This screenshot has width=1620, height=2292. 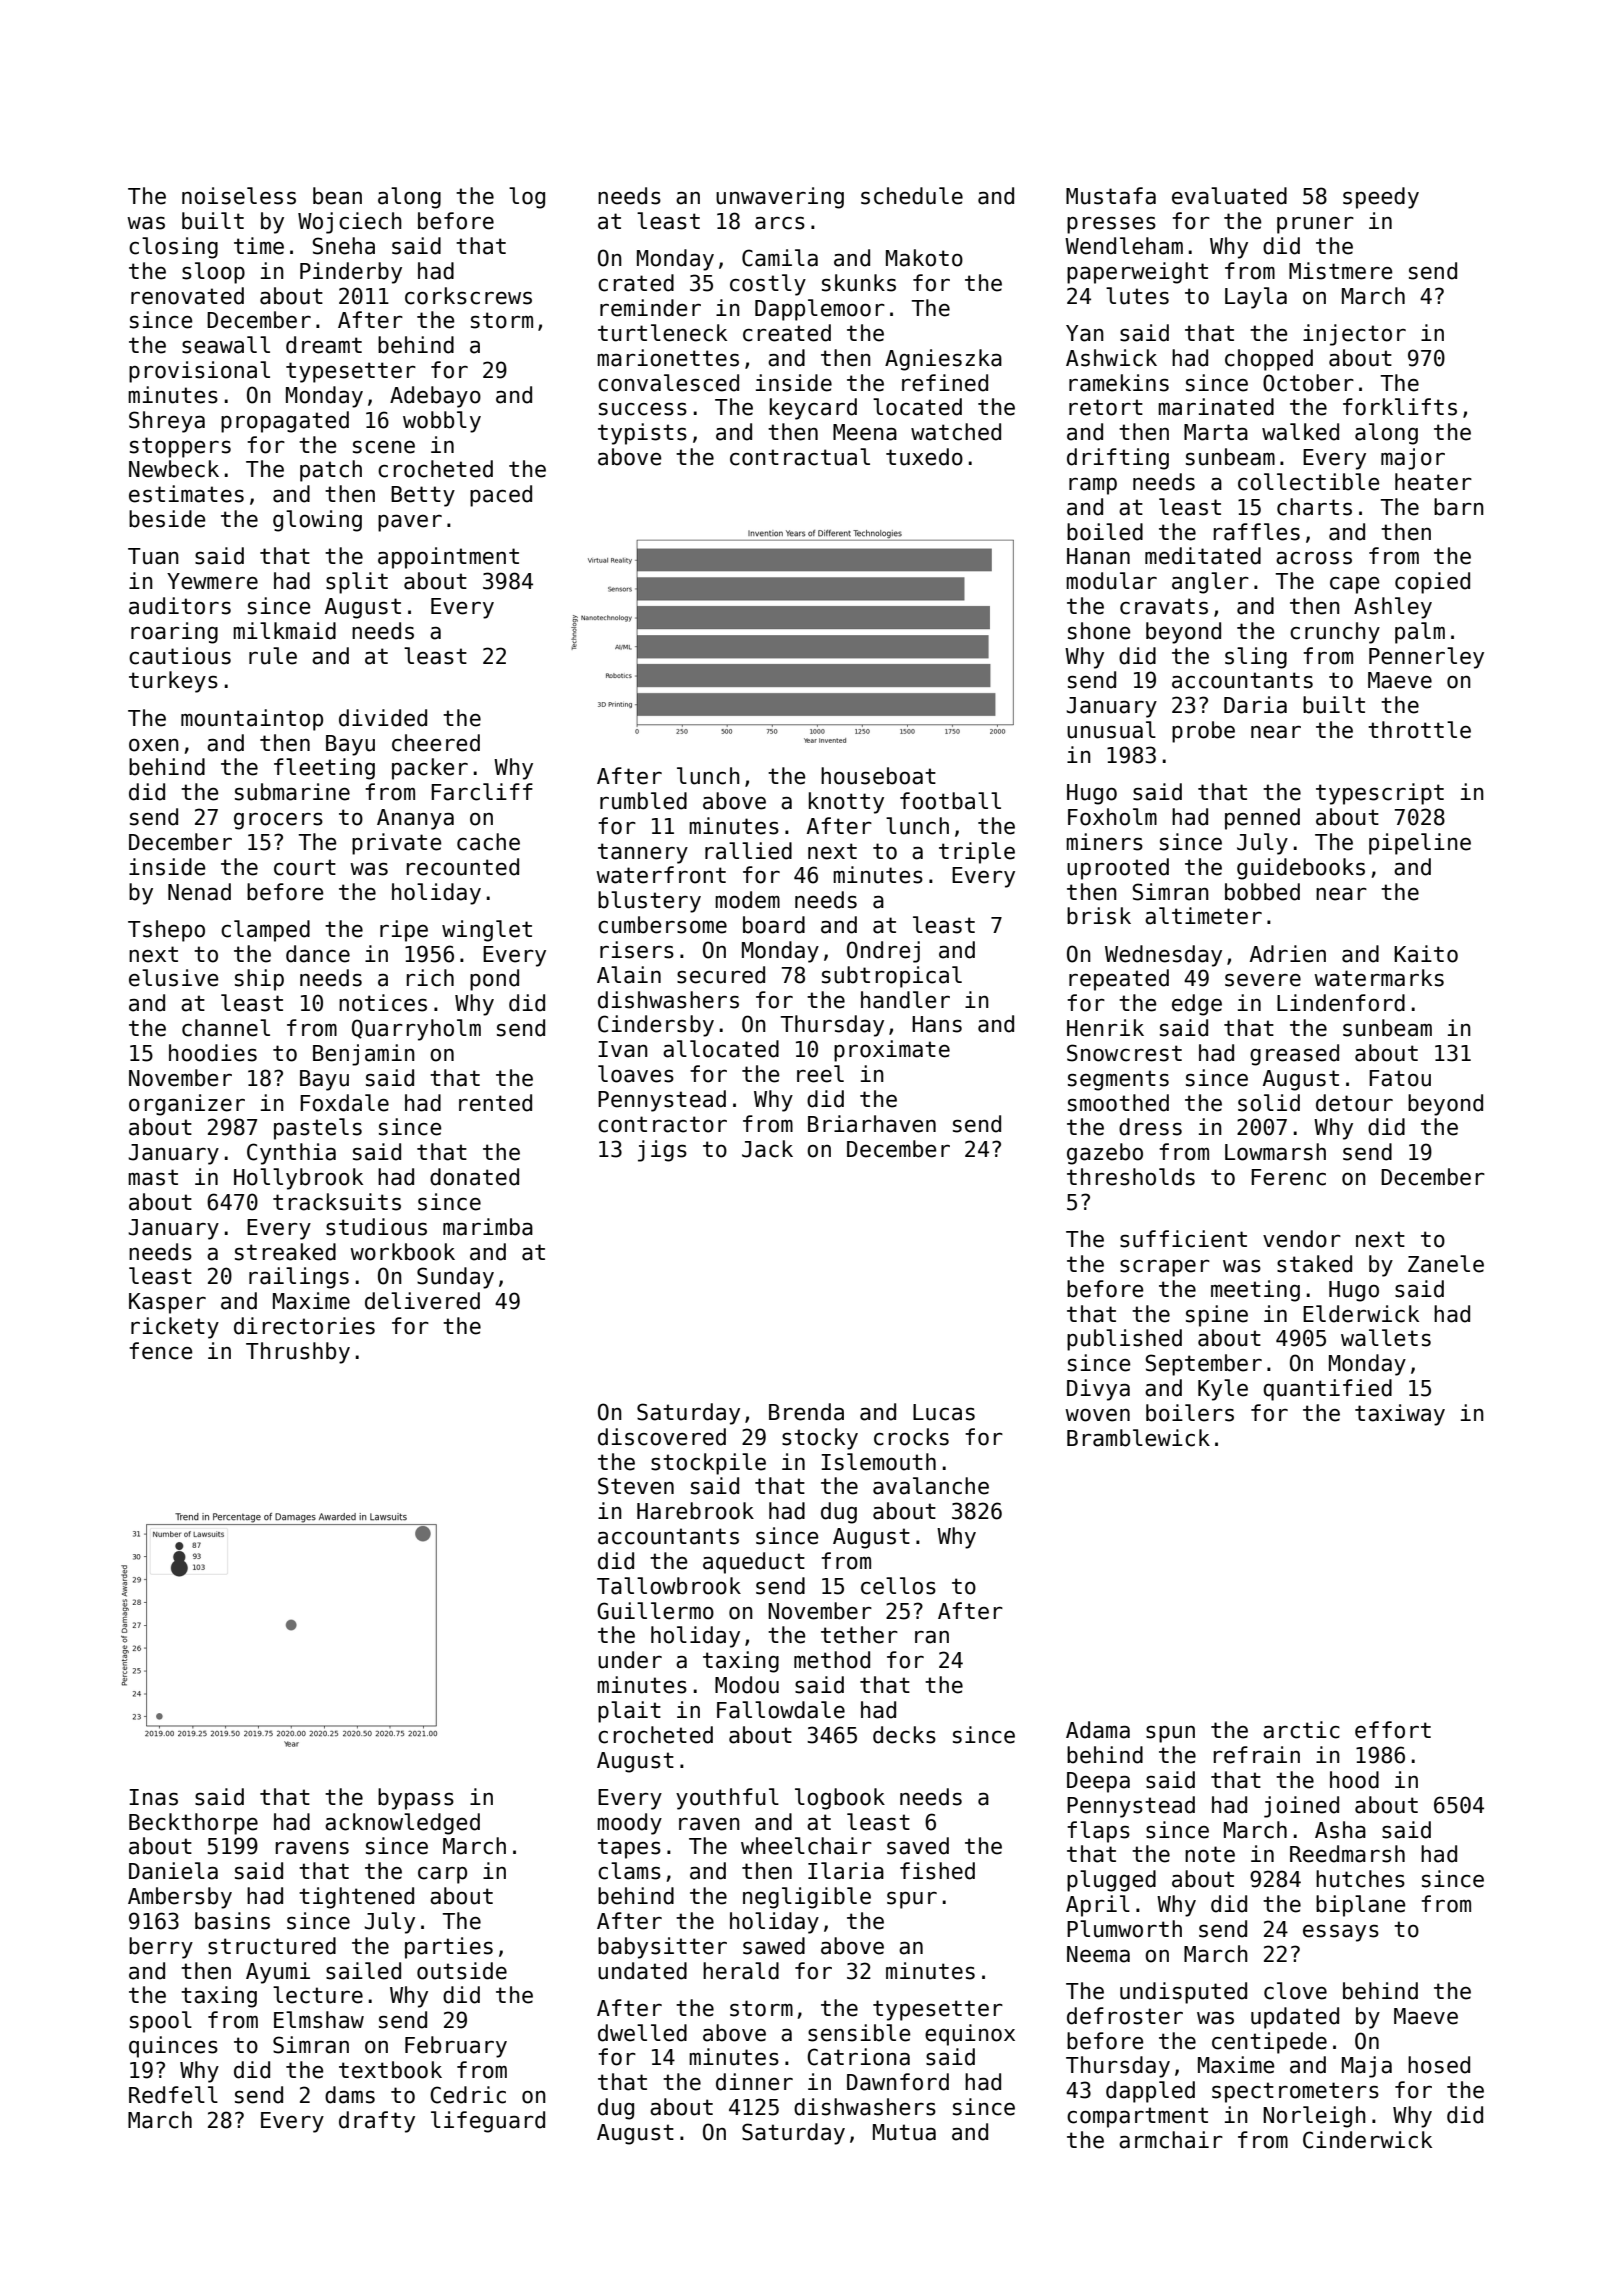 What do you see at coordinates (278, 1973) in the screenshot?
I see `Ayumi` at bounding box center [278, 1973].
